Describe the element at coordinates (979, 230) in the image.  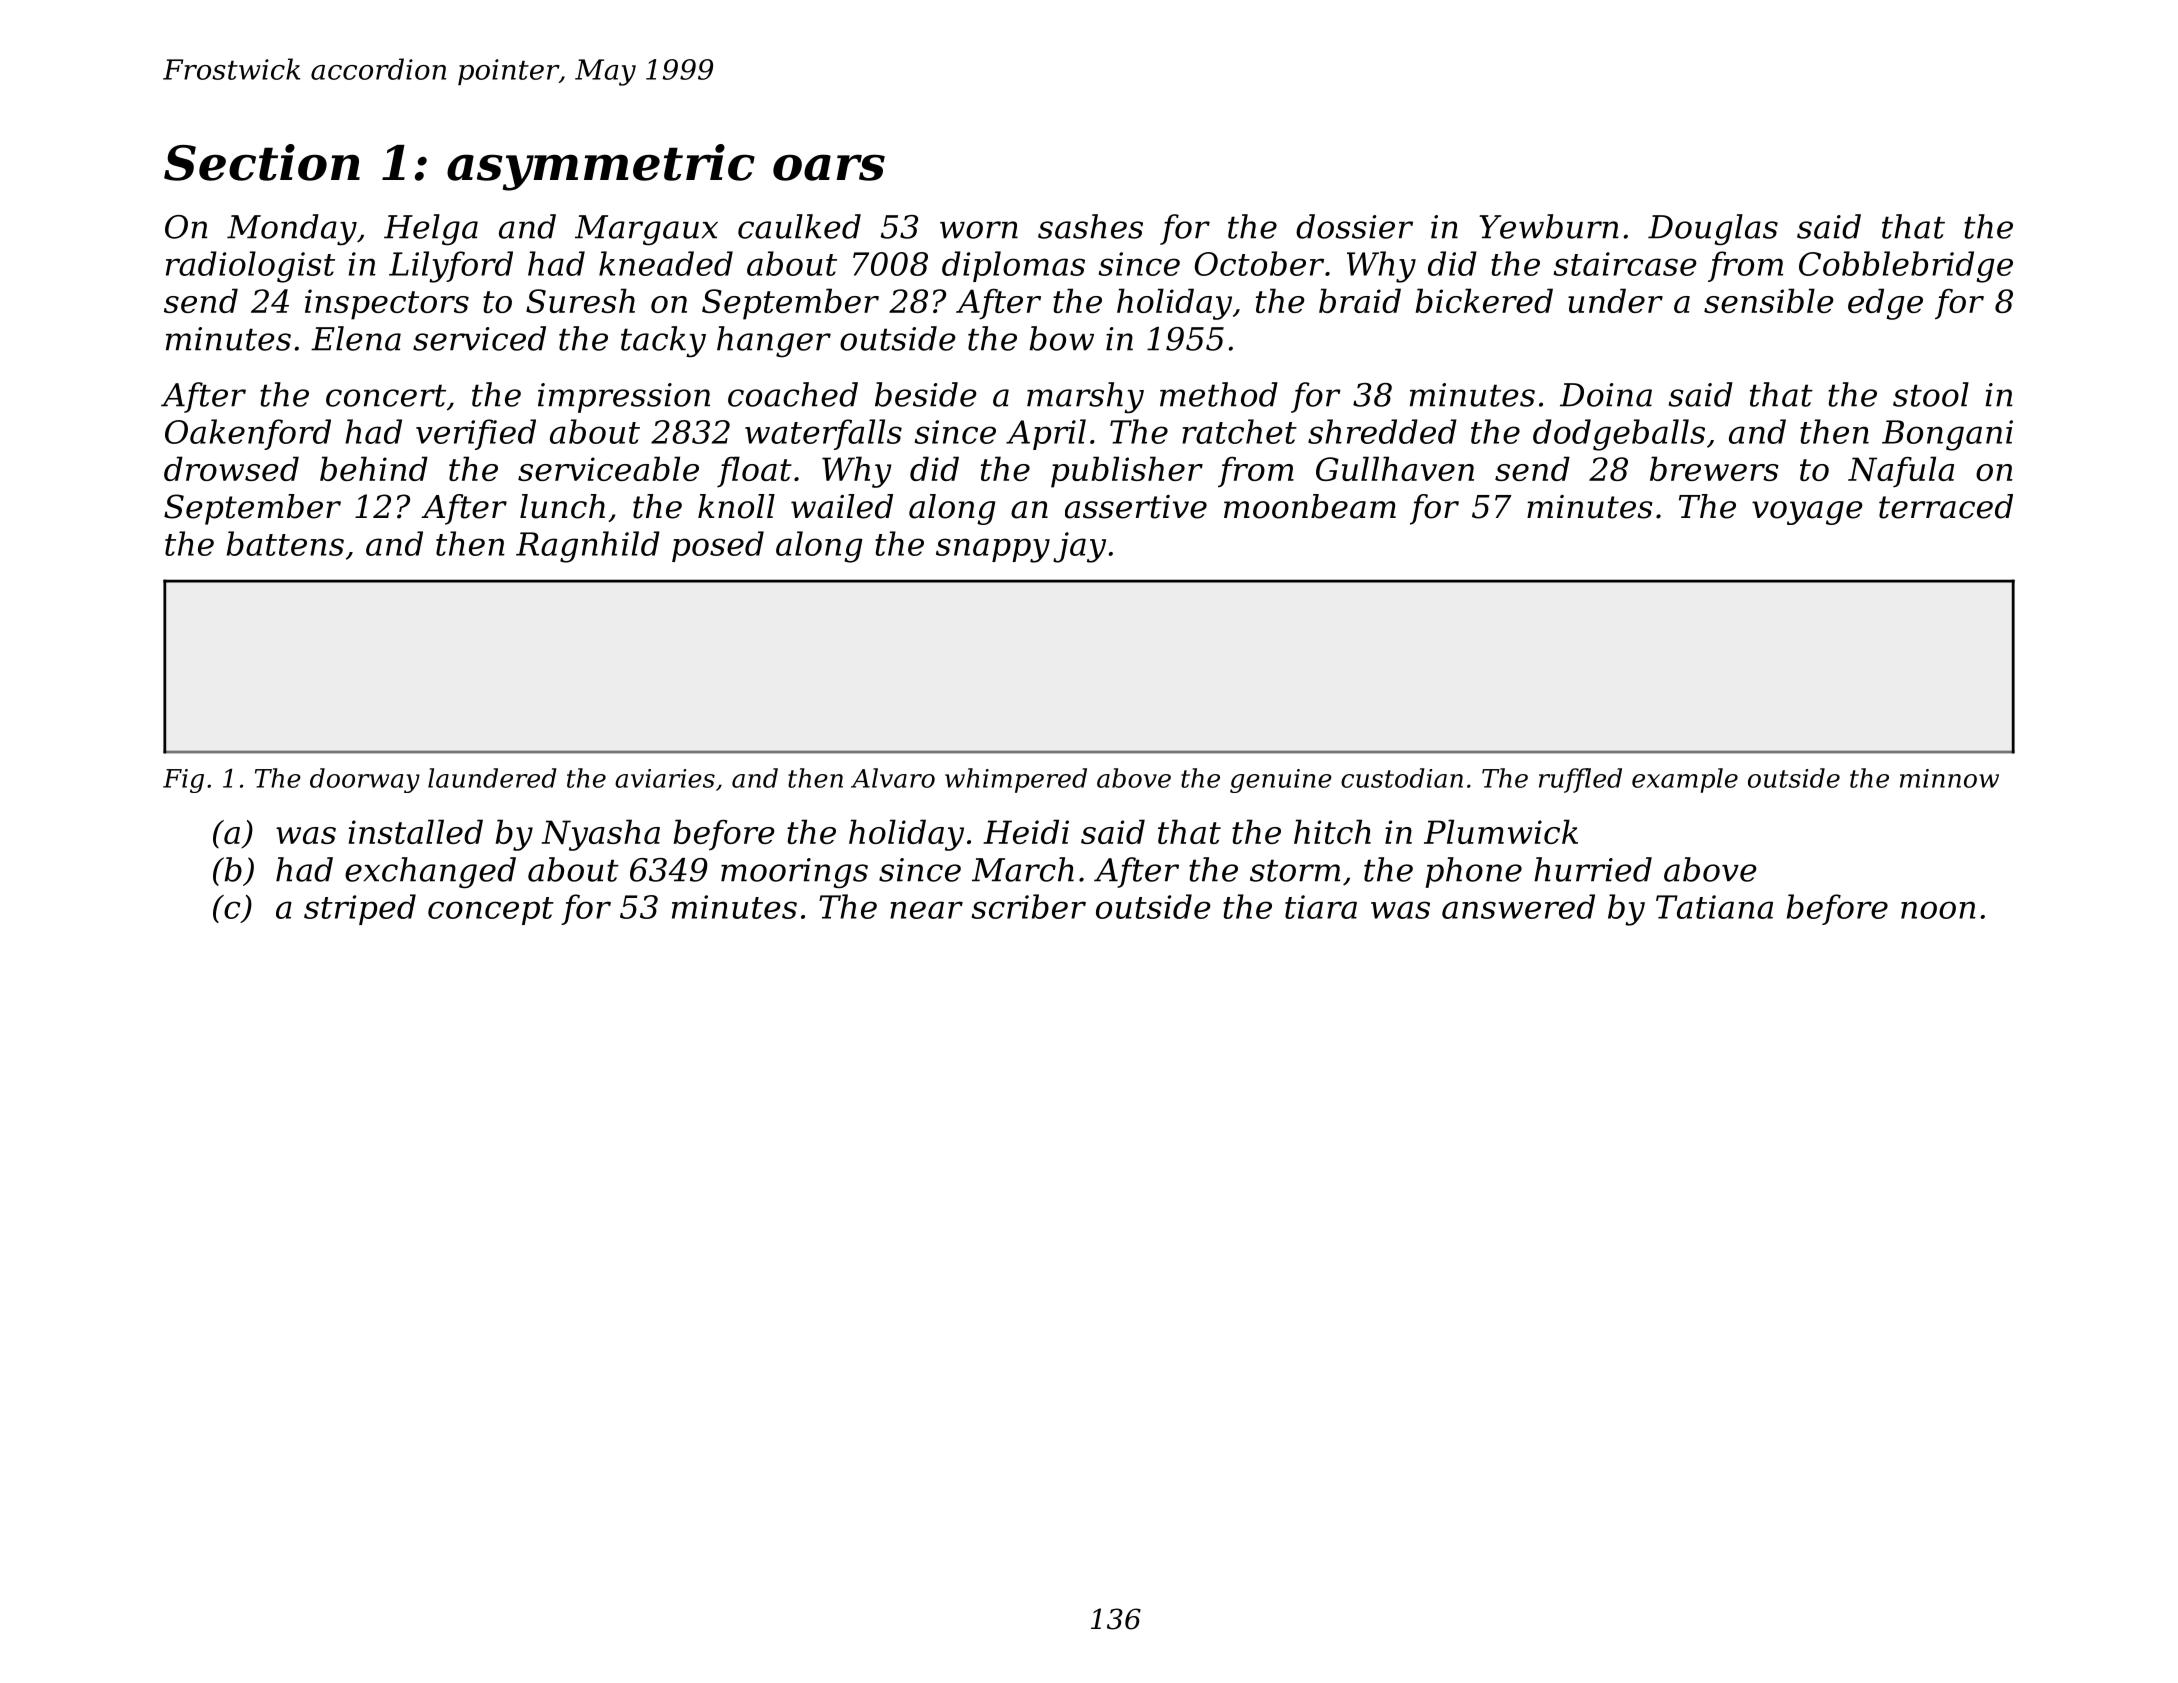
I see `worn` at that location.
